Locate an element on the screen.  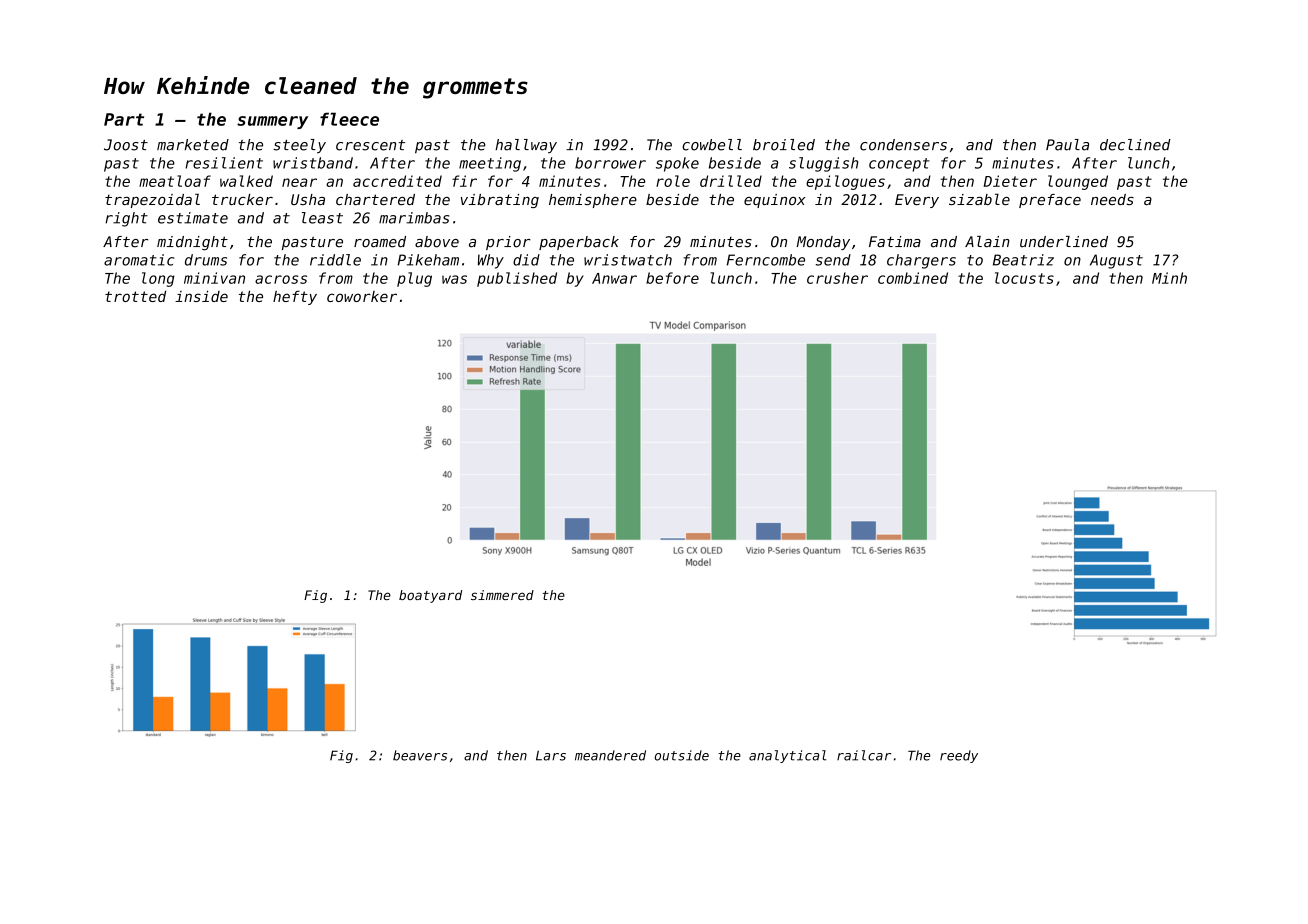
fleece is located at coordinates (349, 119).
